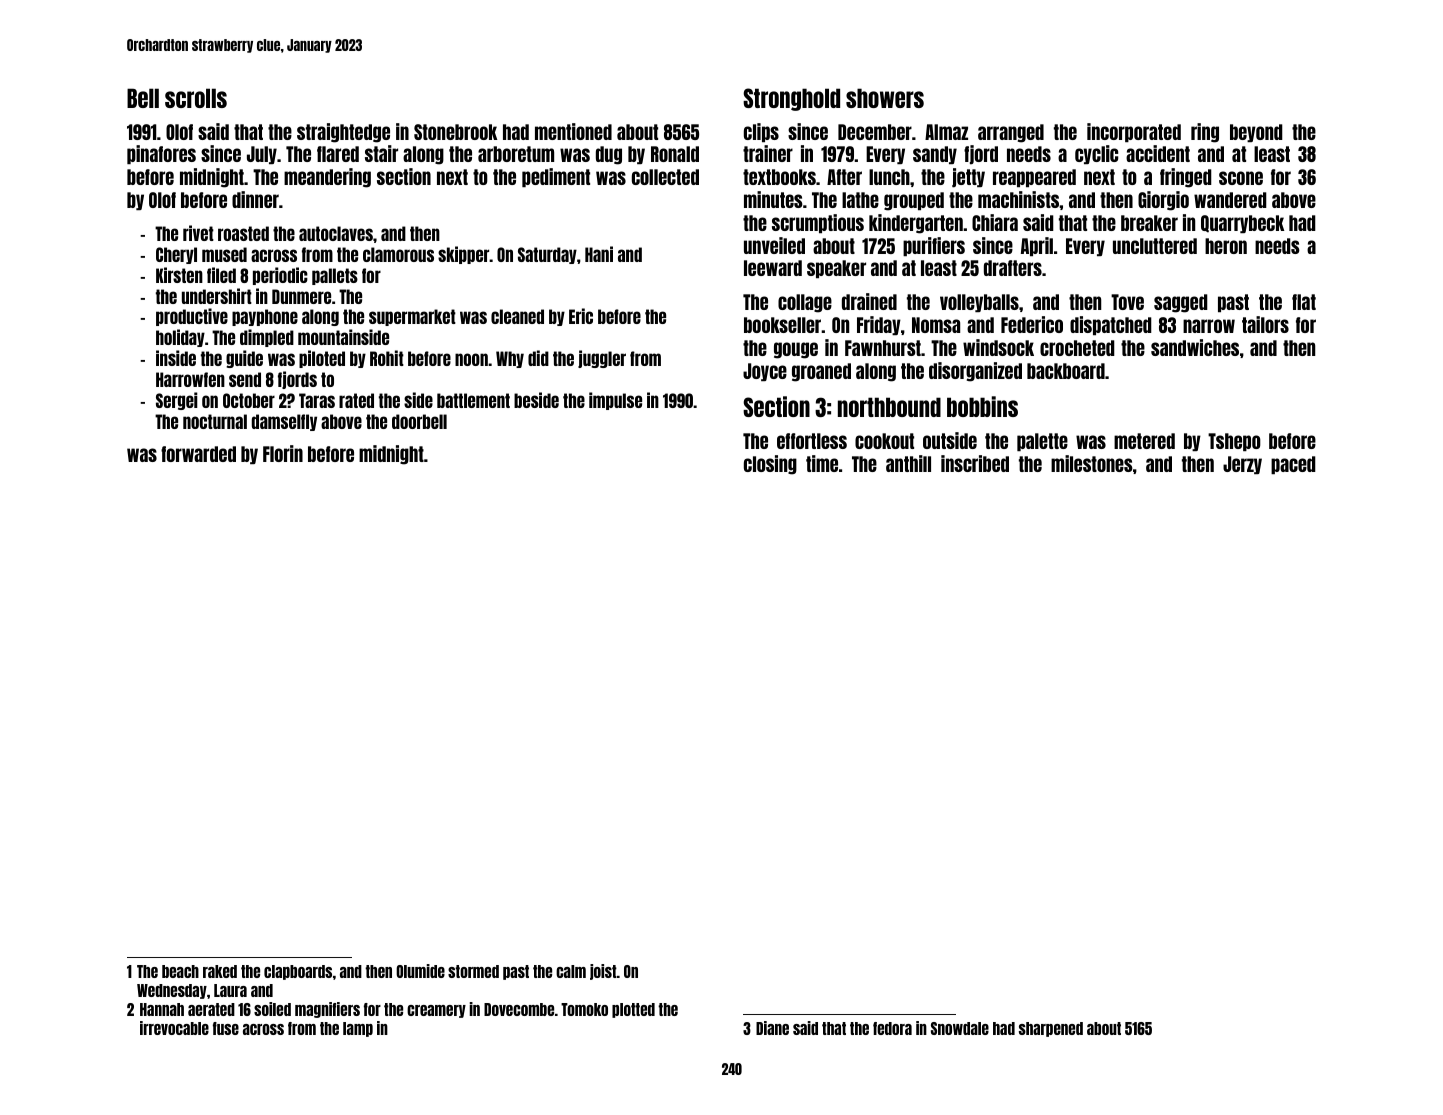 This screenshot has width=1443, height=1115. I want to click on Olumide, so click(420, 971).
